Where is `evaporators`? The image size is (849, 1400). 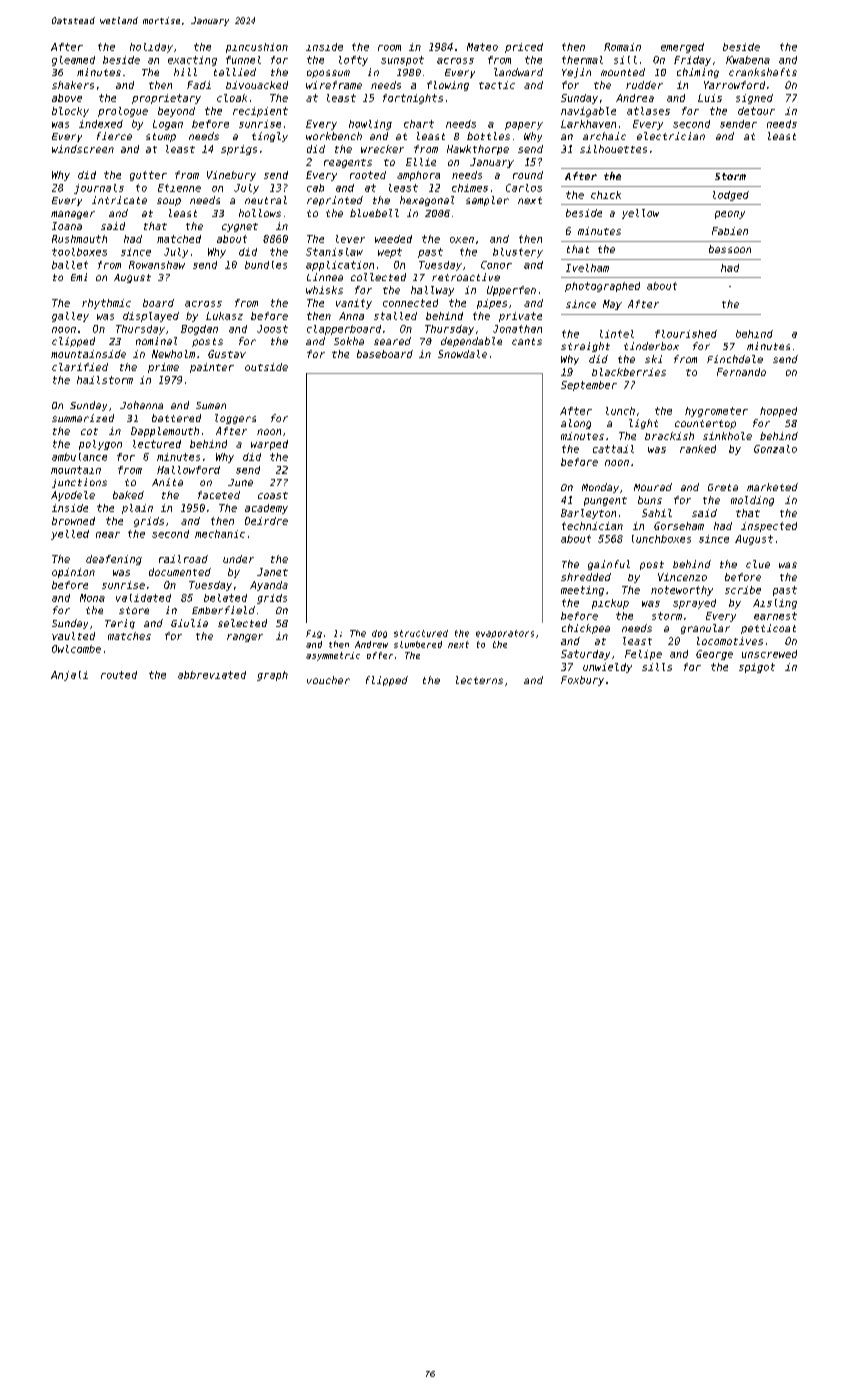 evaporators is located at coordinates (505, 634).
